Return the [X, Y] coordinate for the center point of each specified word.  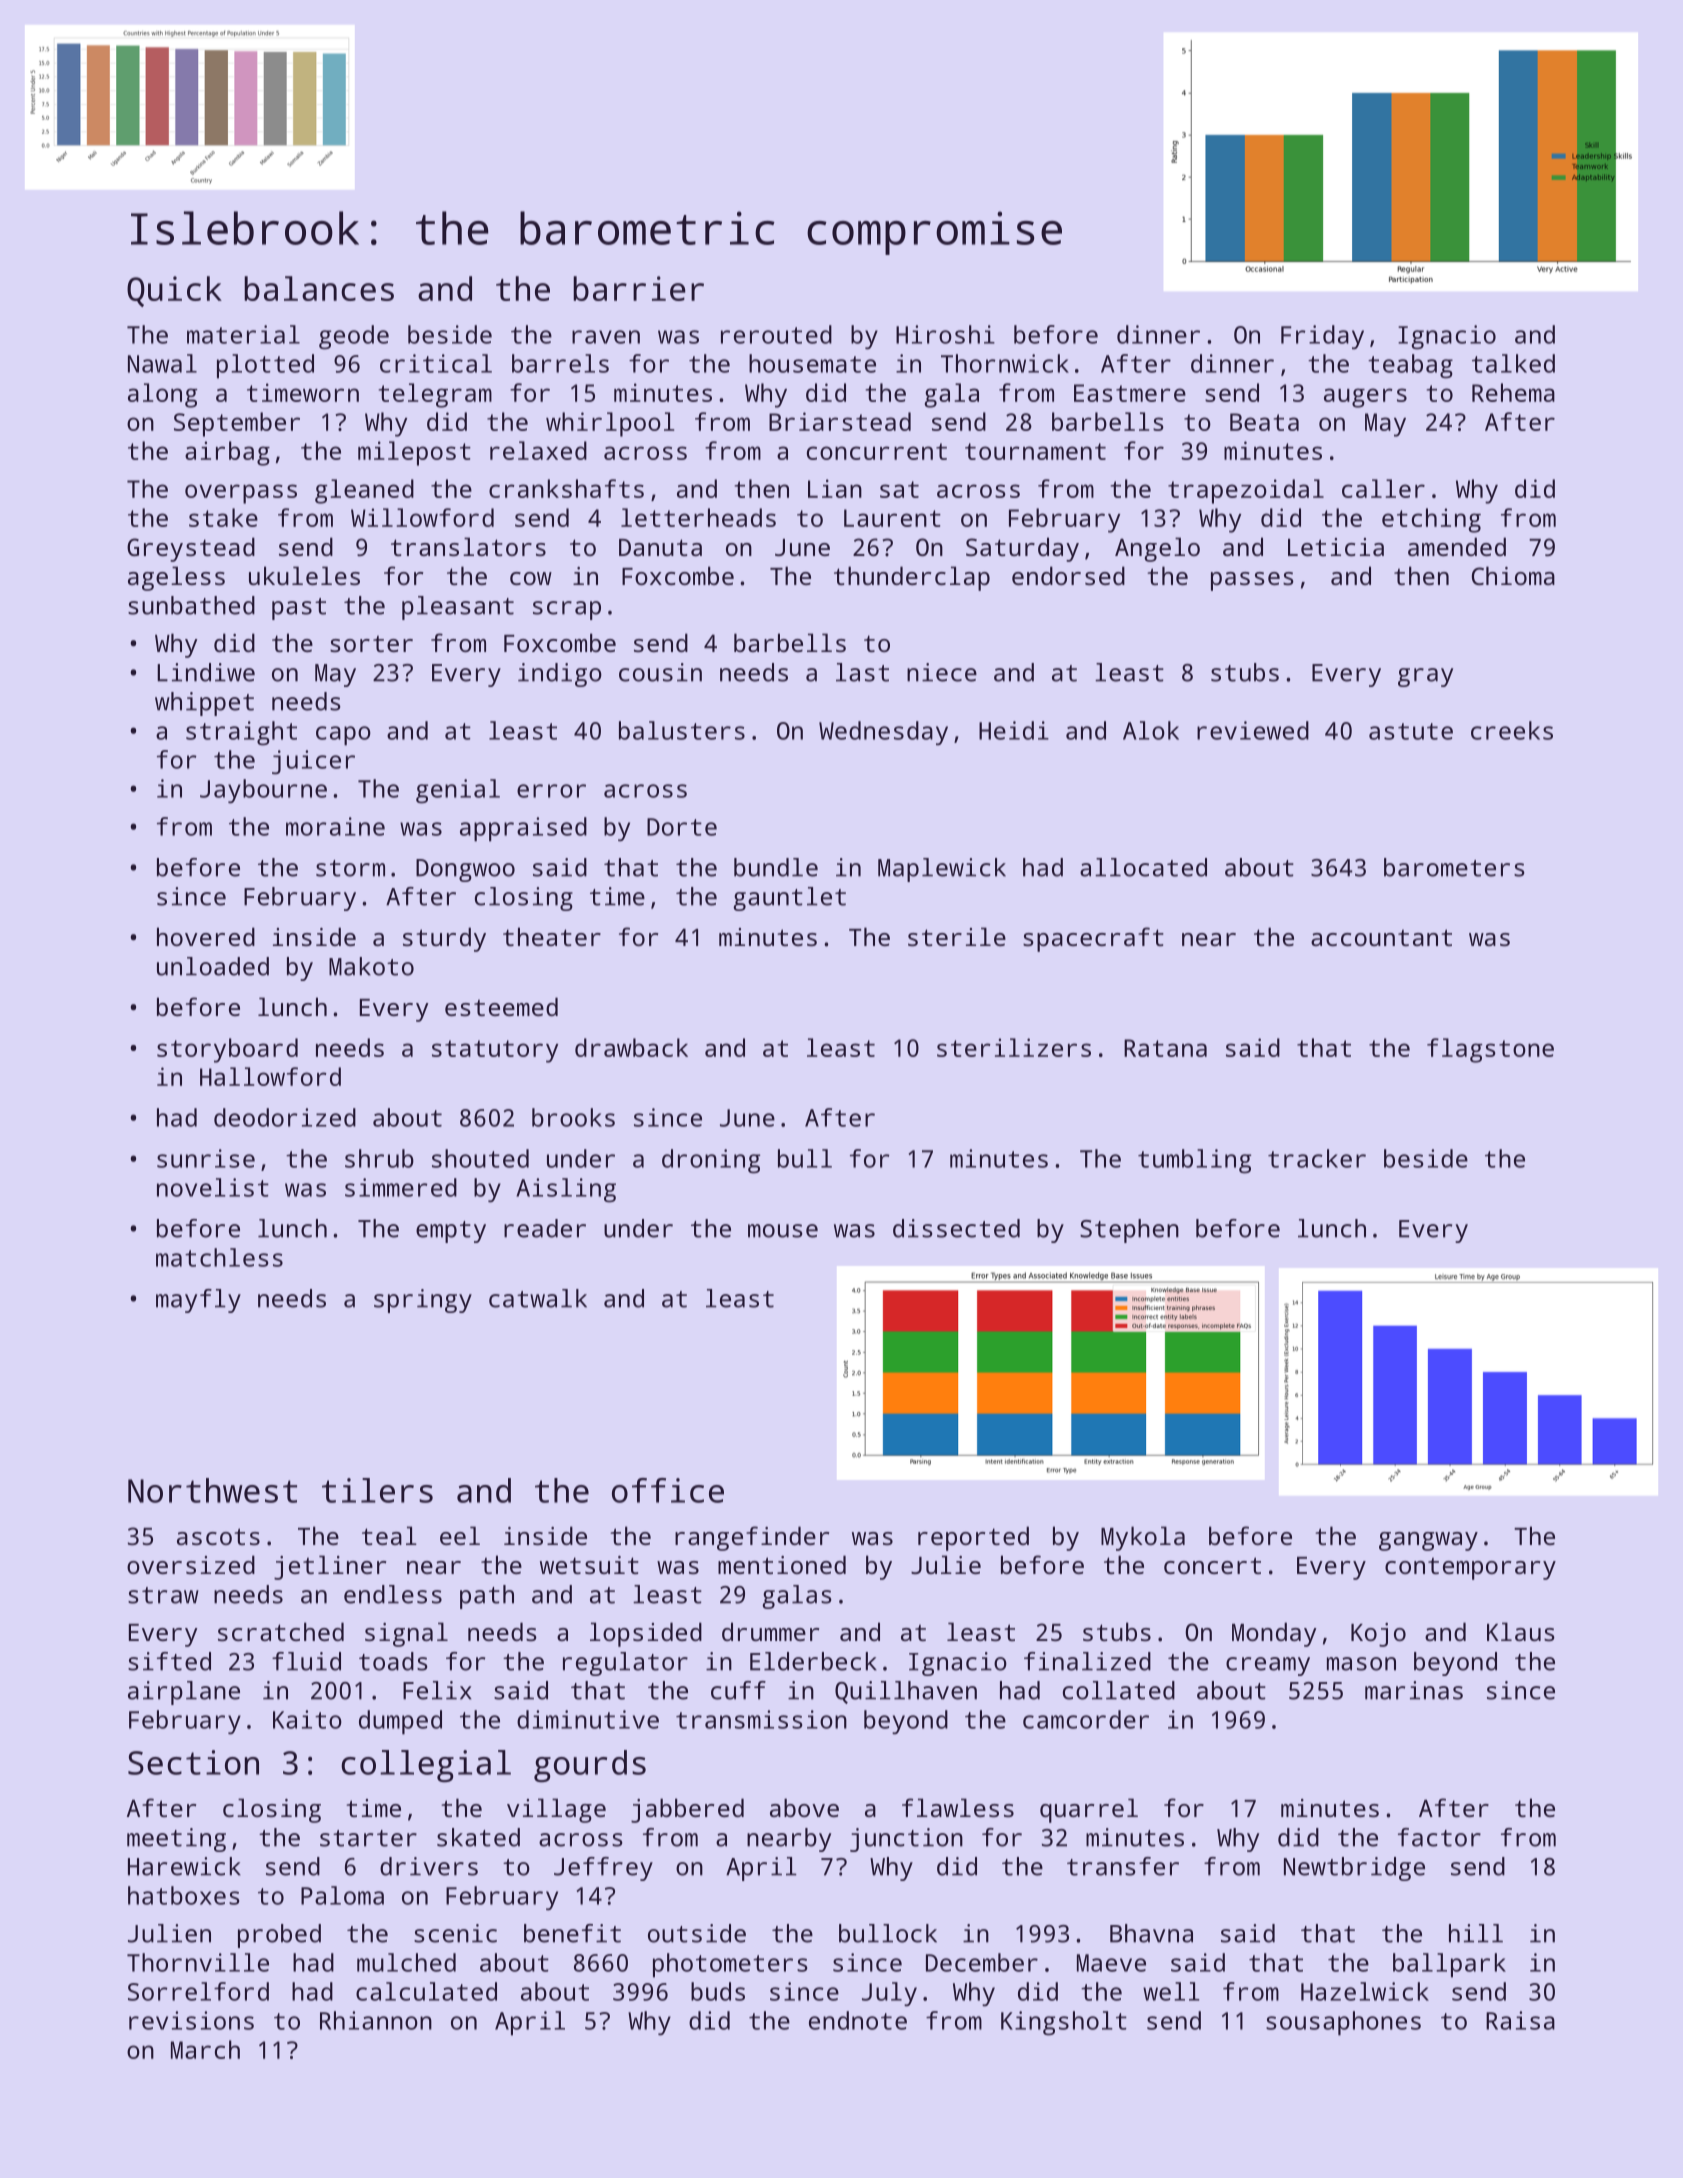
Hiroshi [945, 334]
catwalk [538, 1298]
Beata [1264, 422]
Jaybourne [263, 791]
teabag [1410, 366]
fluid [306, 1661]
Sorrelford [198, 1991]
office [668, 1490]
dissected [956, 1228]
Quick [174, 291]
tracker [1317, 1158]
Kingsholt [1064, 2023]
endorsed [1068, 575]
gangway [1428, 1541]
